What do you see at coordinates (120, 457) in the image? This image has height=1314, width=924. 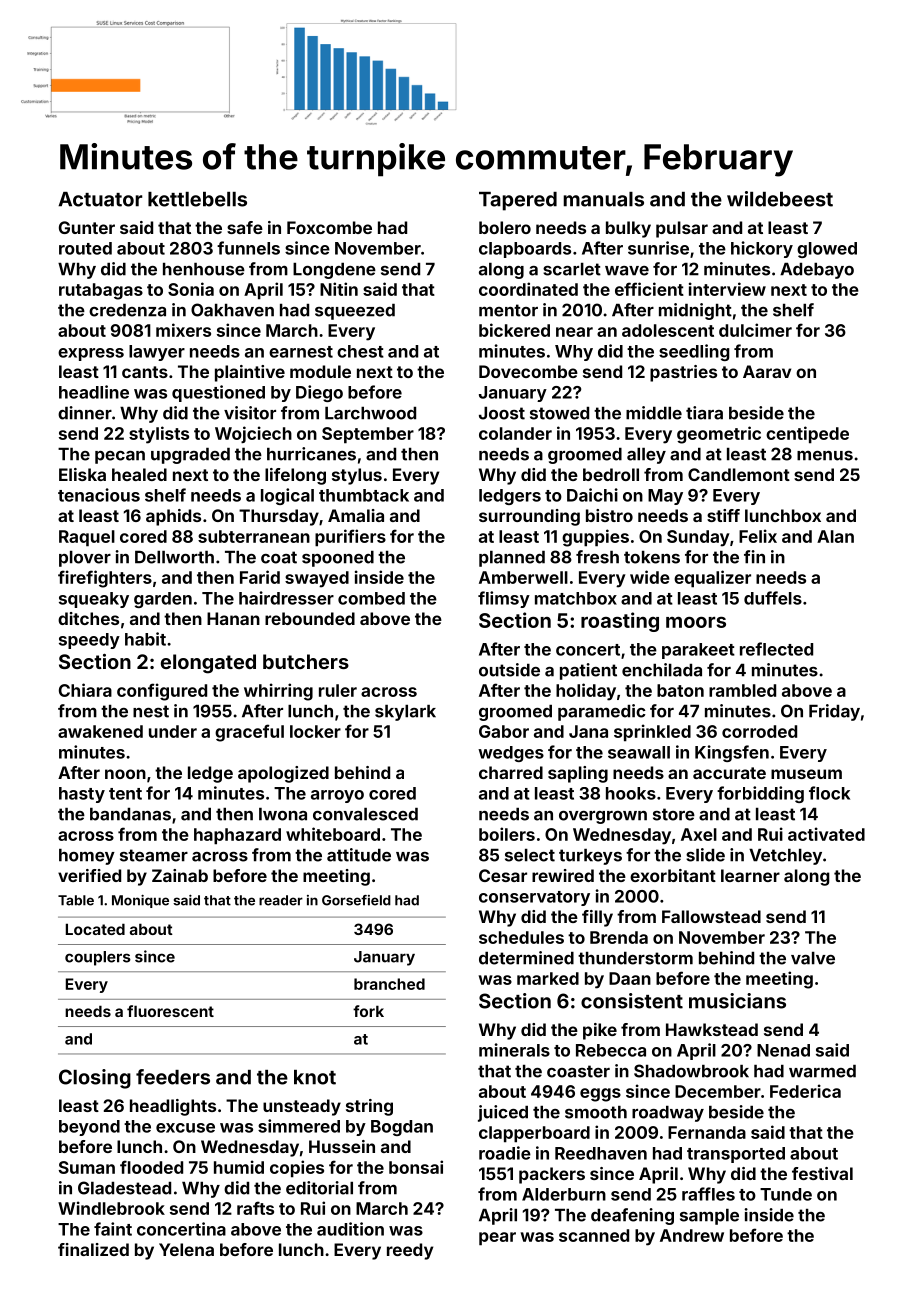 I see `pecan` at bounding box center [120, 457].
